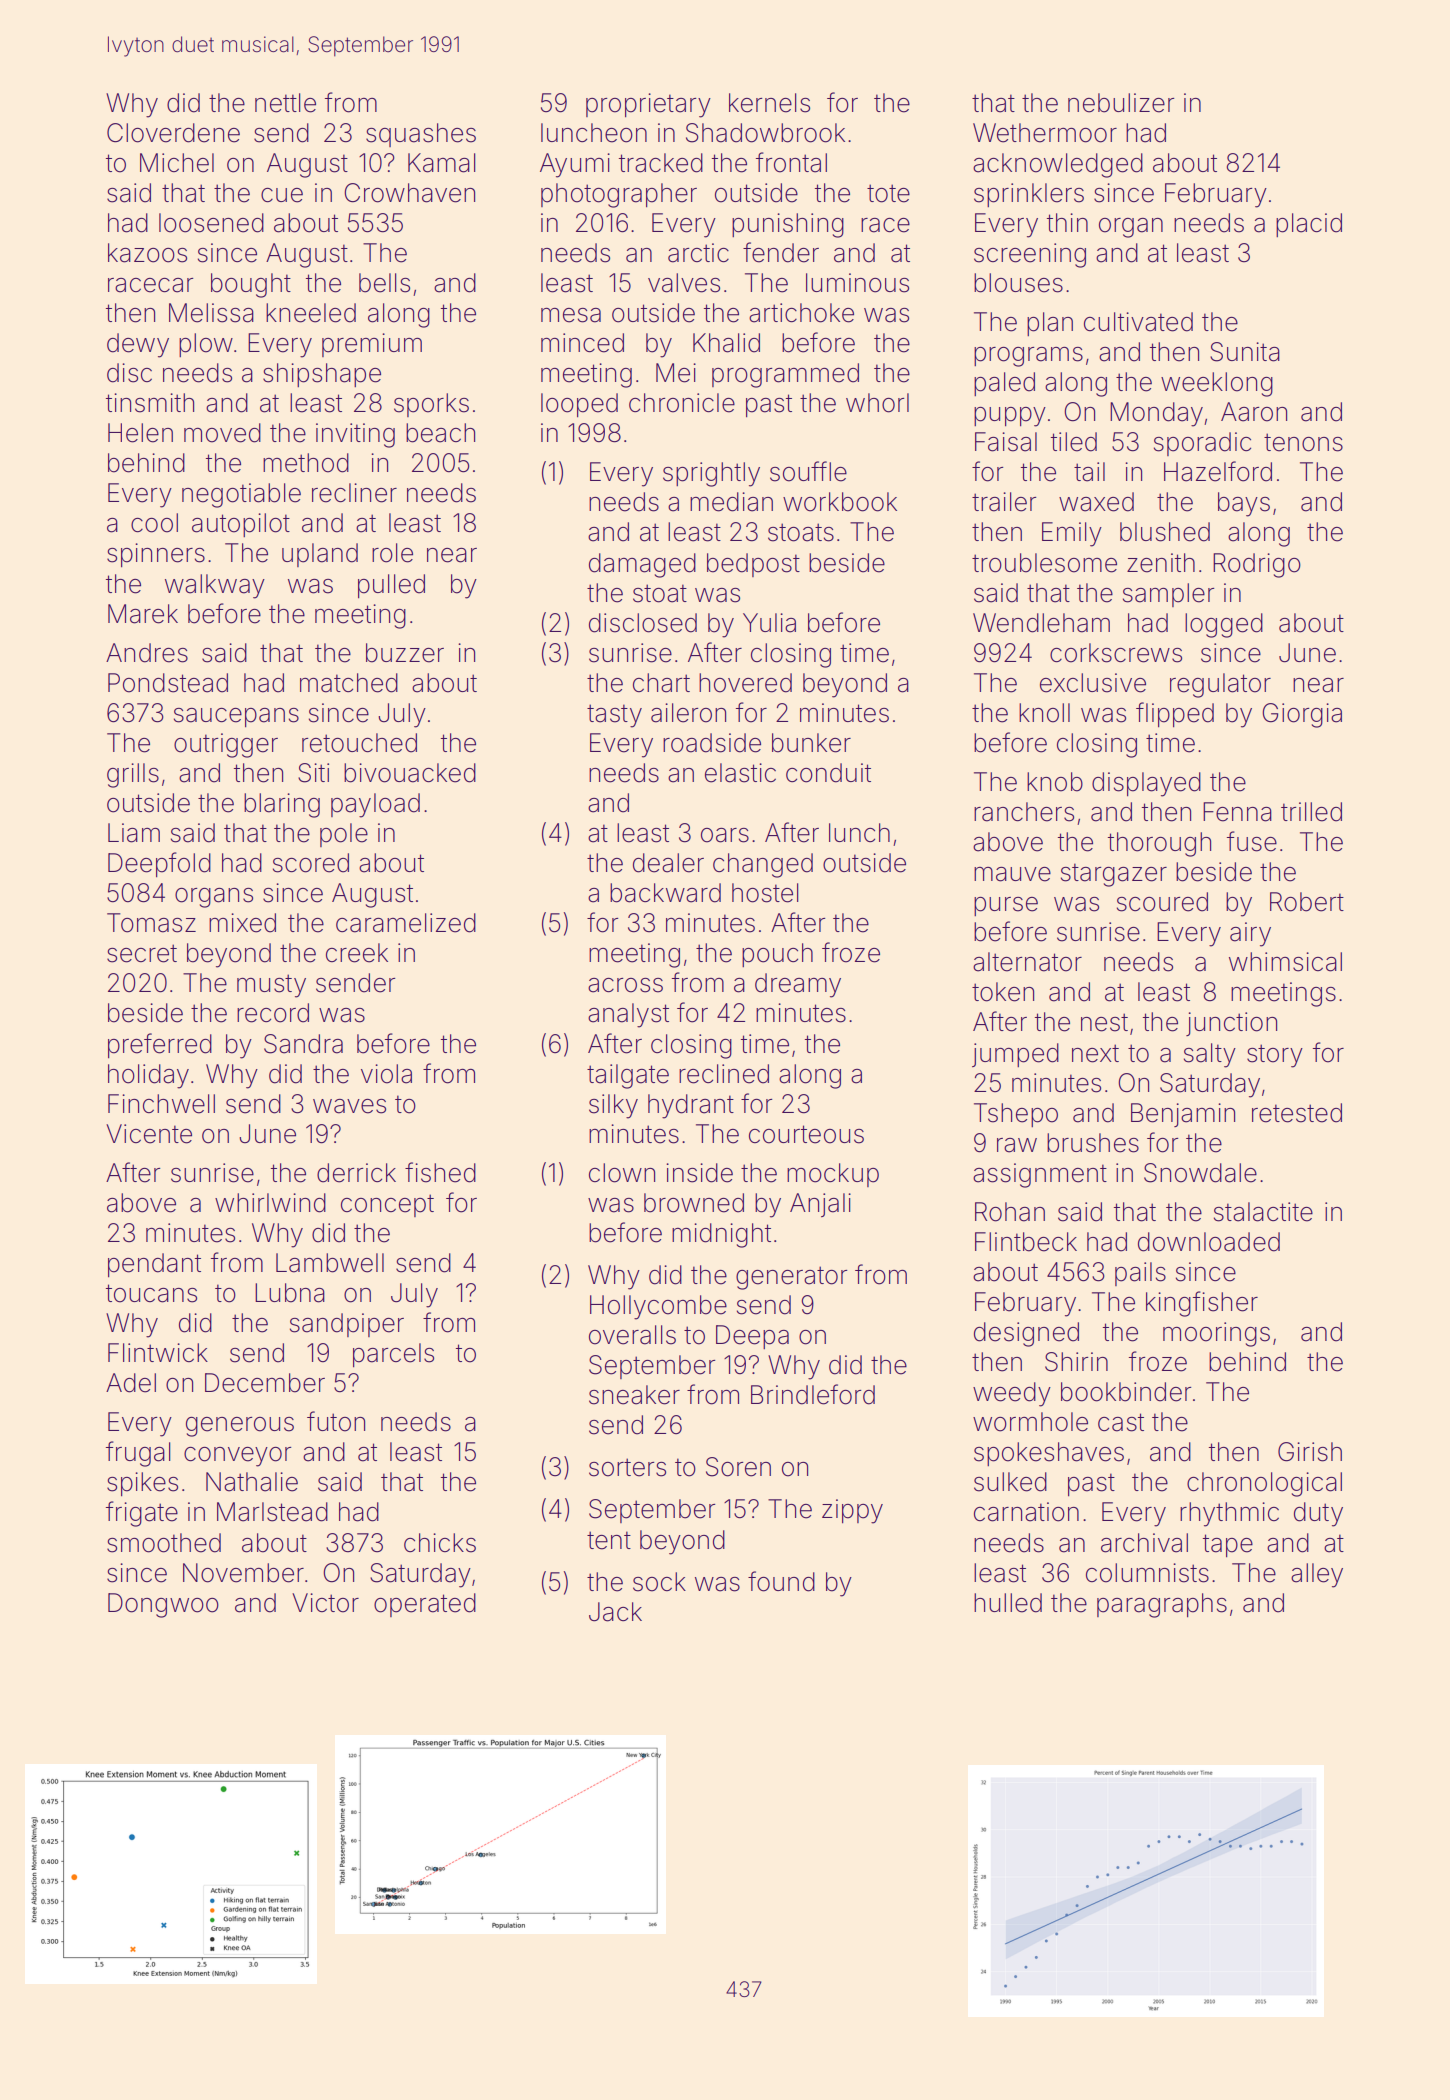 The height and width of the document is (2100, 1450). Describe the element at coordinates (1138, 322) in the document. I see `cultivated` at that location.
